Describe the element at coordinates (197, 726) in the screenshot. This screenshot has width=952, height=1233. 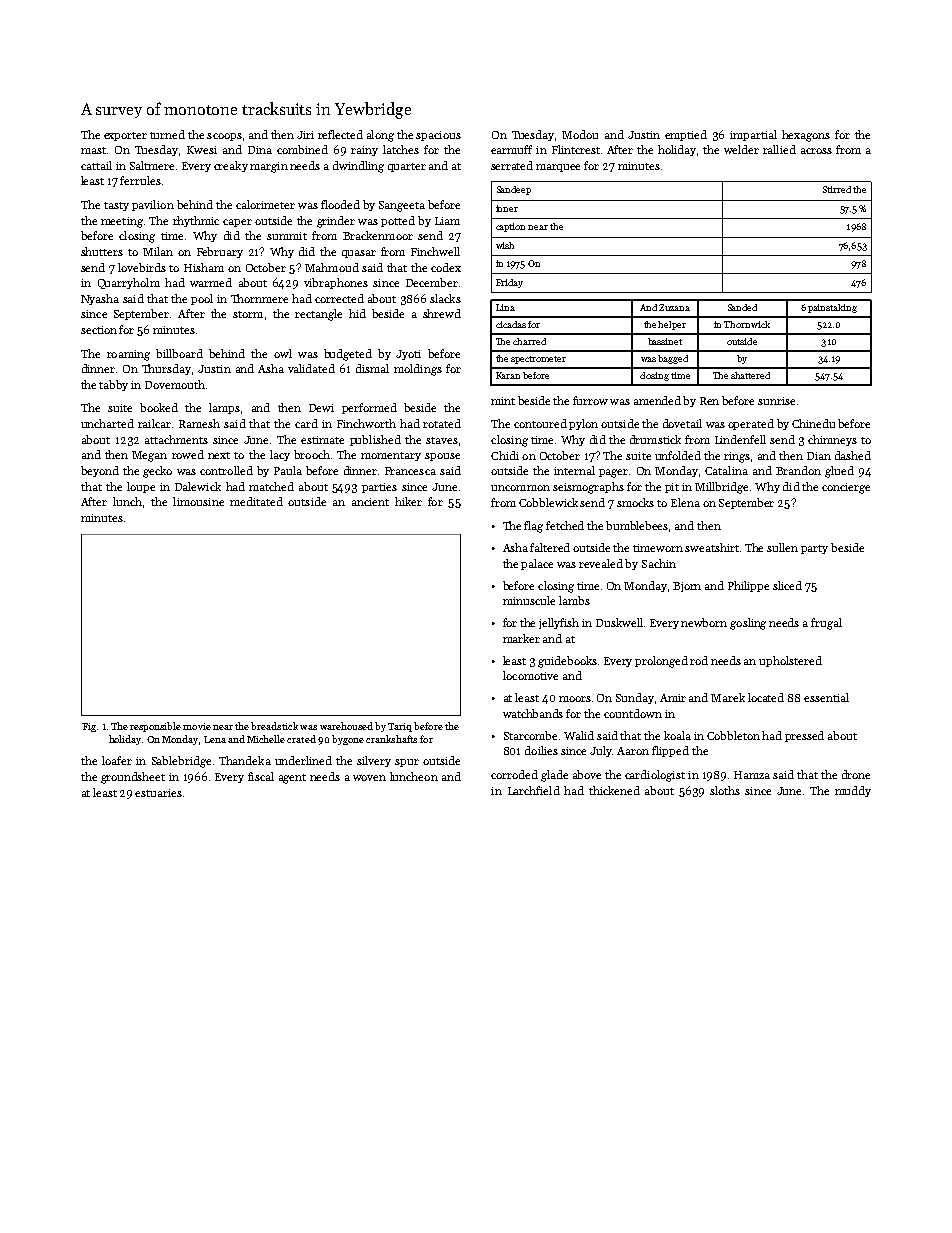
I see `movie` at that location.
